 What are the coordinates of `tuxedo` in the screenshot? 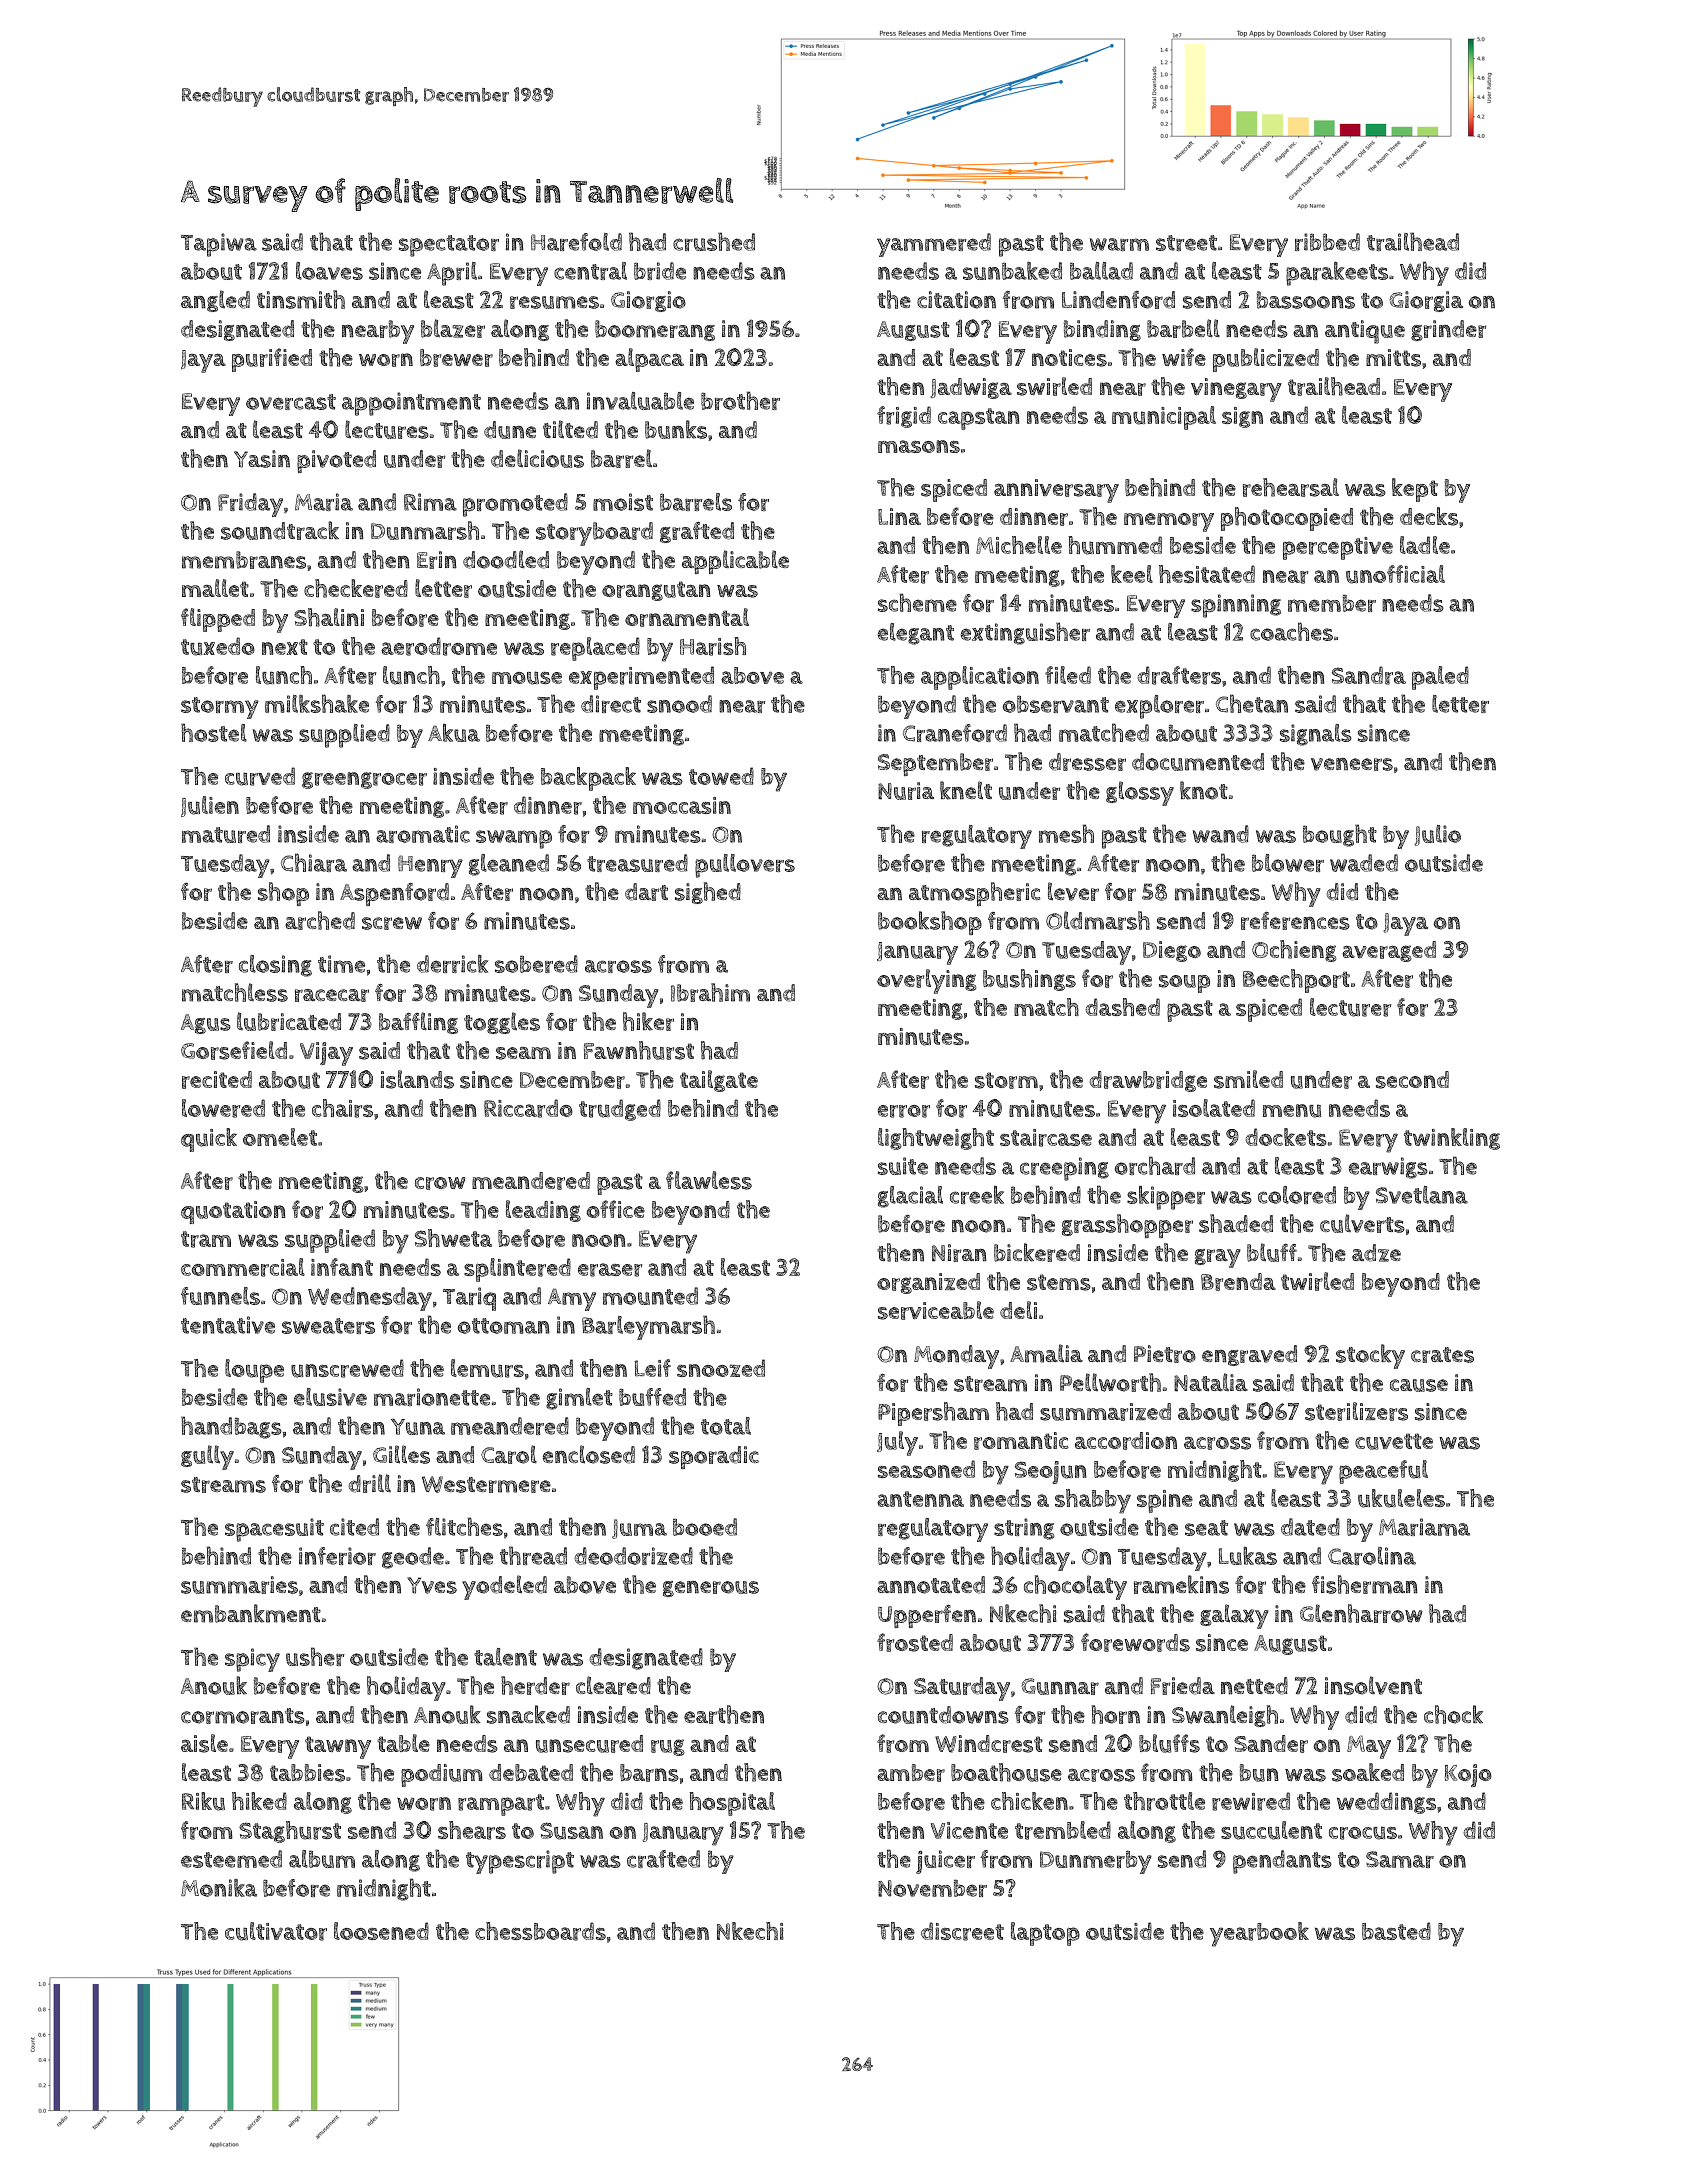 It's located at (218, 646).
